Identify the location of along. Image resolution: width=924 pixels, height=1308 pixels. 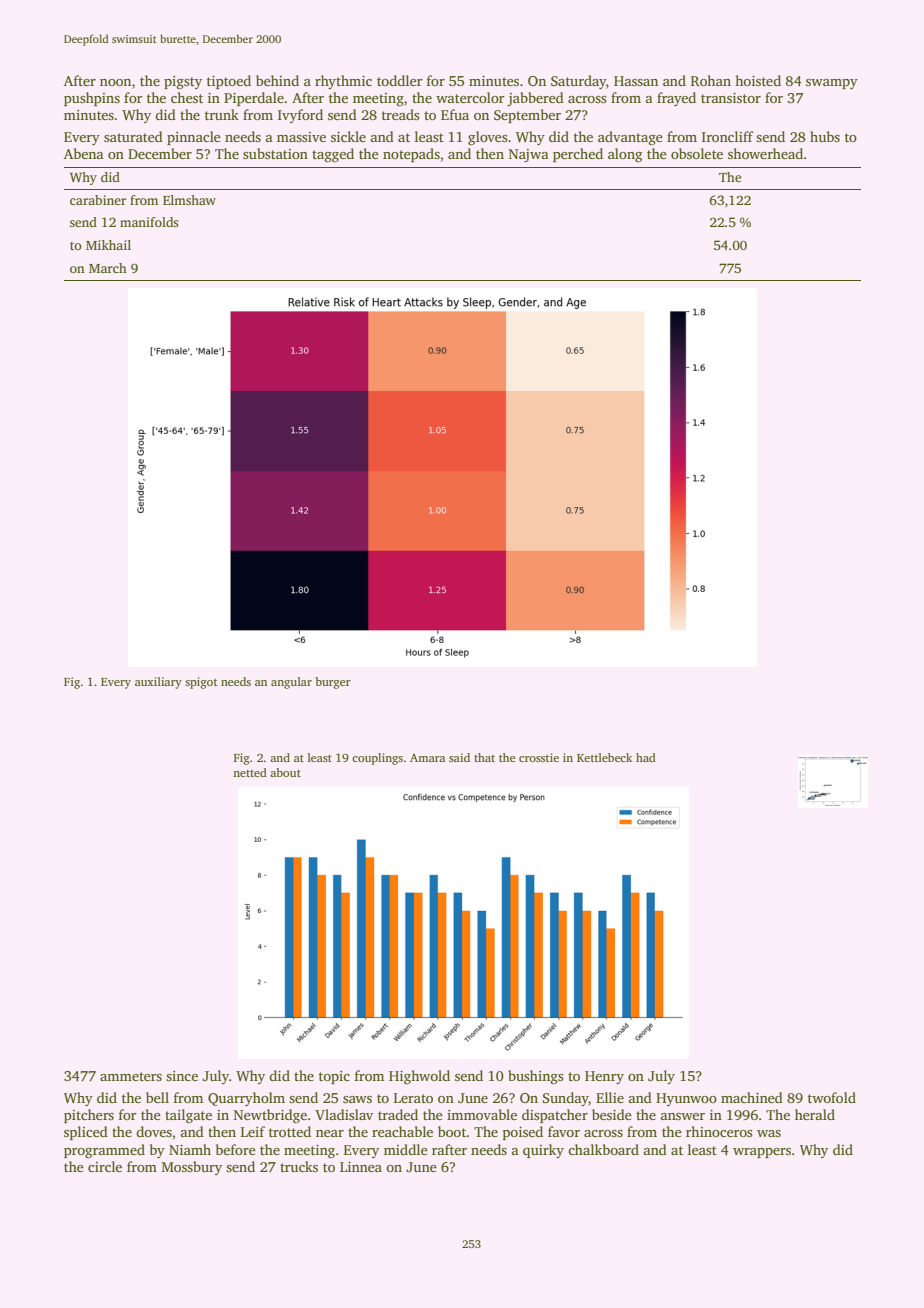
(625, 155).
